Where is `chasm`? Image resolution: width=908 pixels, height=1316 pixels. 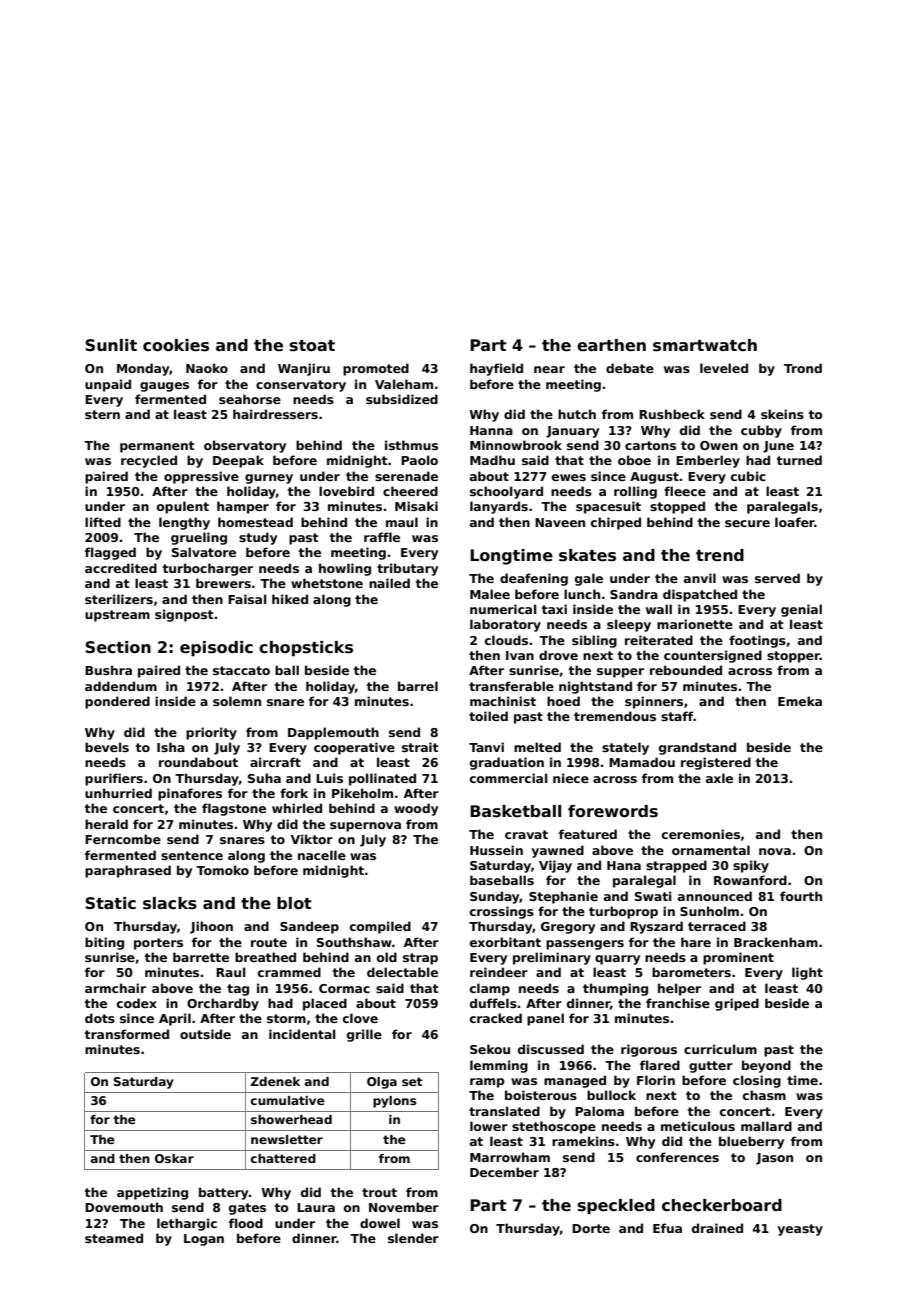
chasm is located at coordinates (764, 1095).
